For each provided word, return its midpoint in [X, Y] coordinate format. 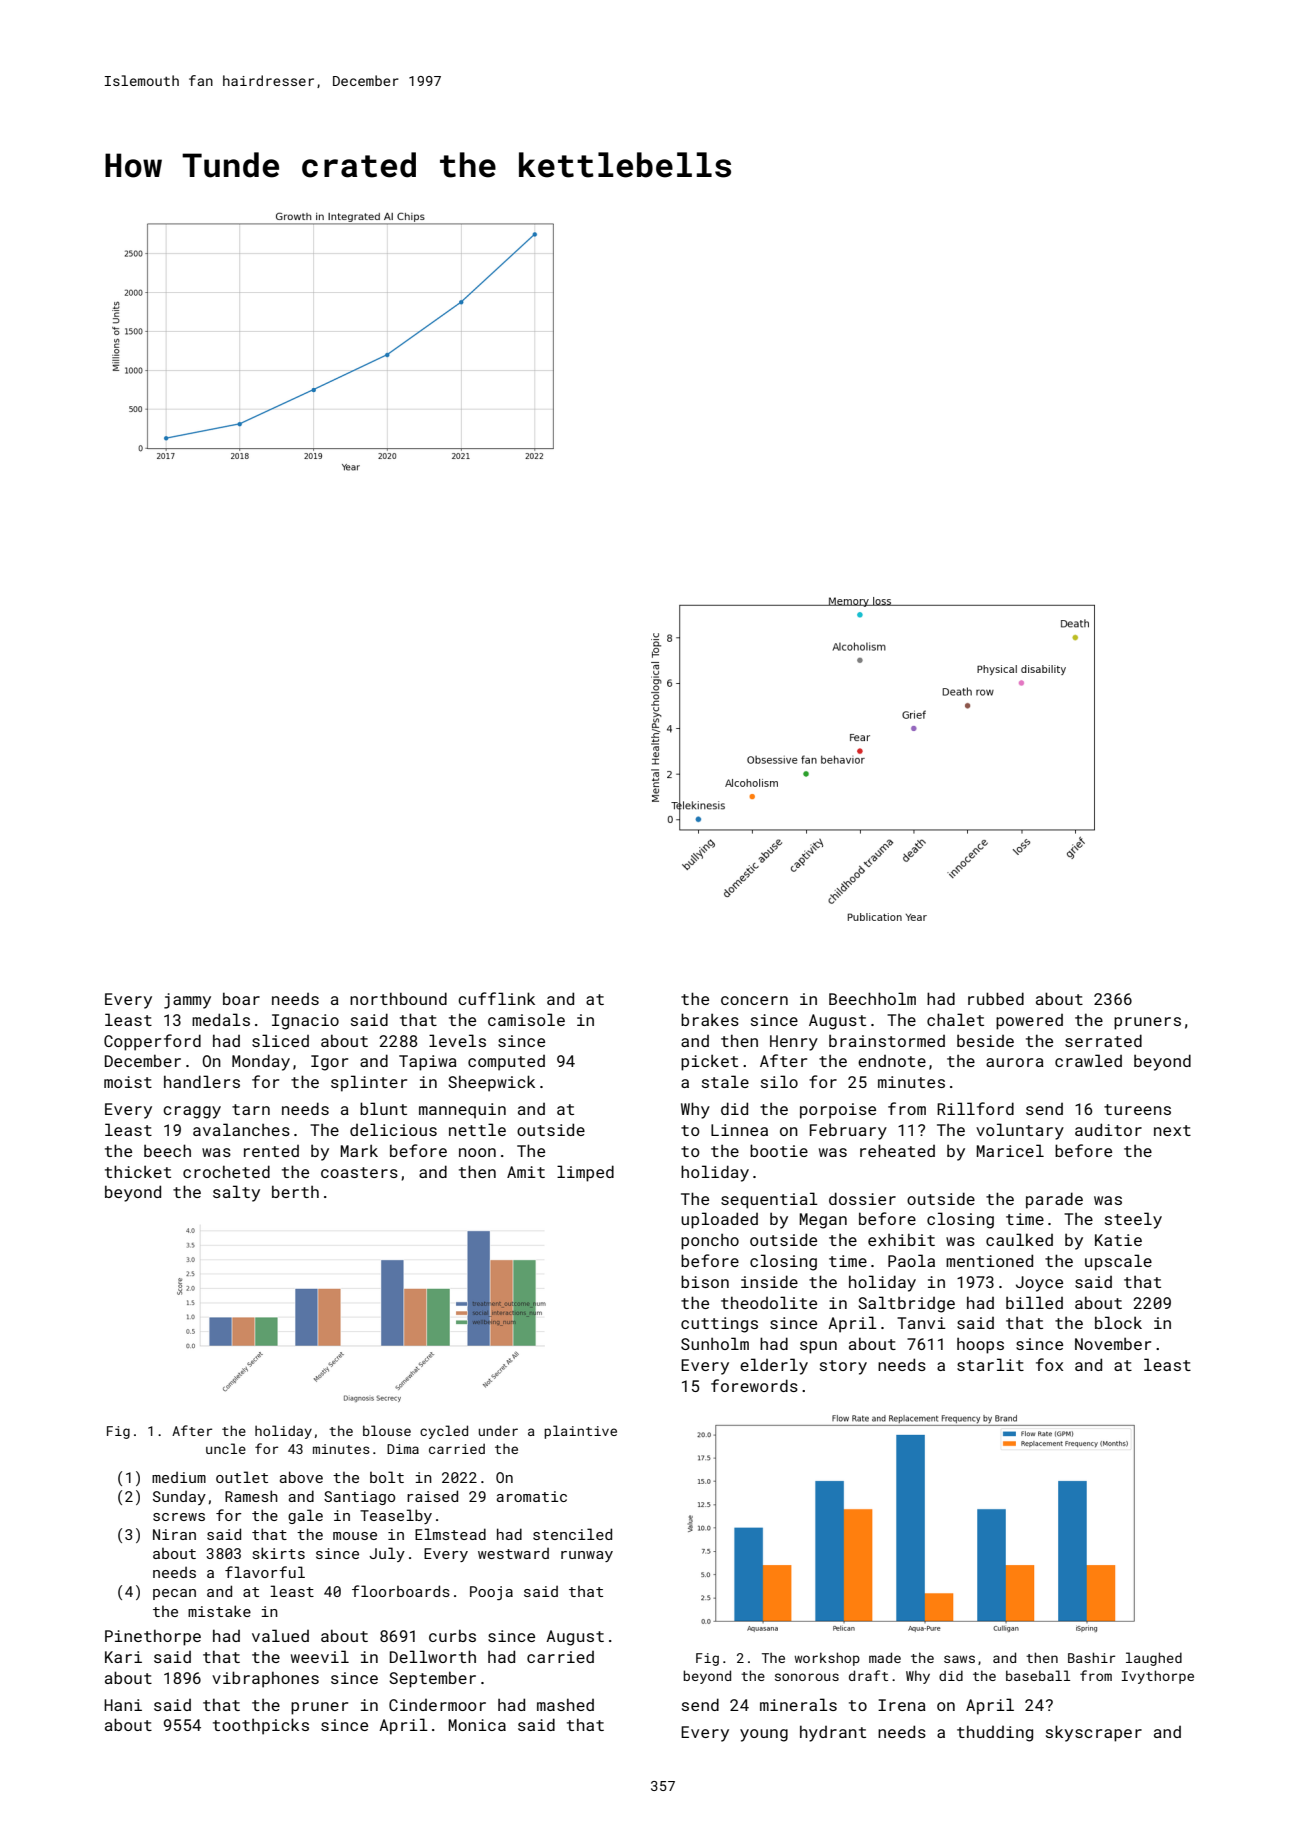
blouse [387, 1430]
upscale [1118, 1262]
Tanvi [921, 1323]
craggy [192, 1112]
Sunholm [715, 1343]
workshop [827, 1659]
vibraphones [265, 1679]
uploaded [719, 1220]
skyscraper [1094, 1733]
